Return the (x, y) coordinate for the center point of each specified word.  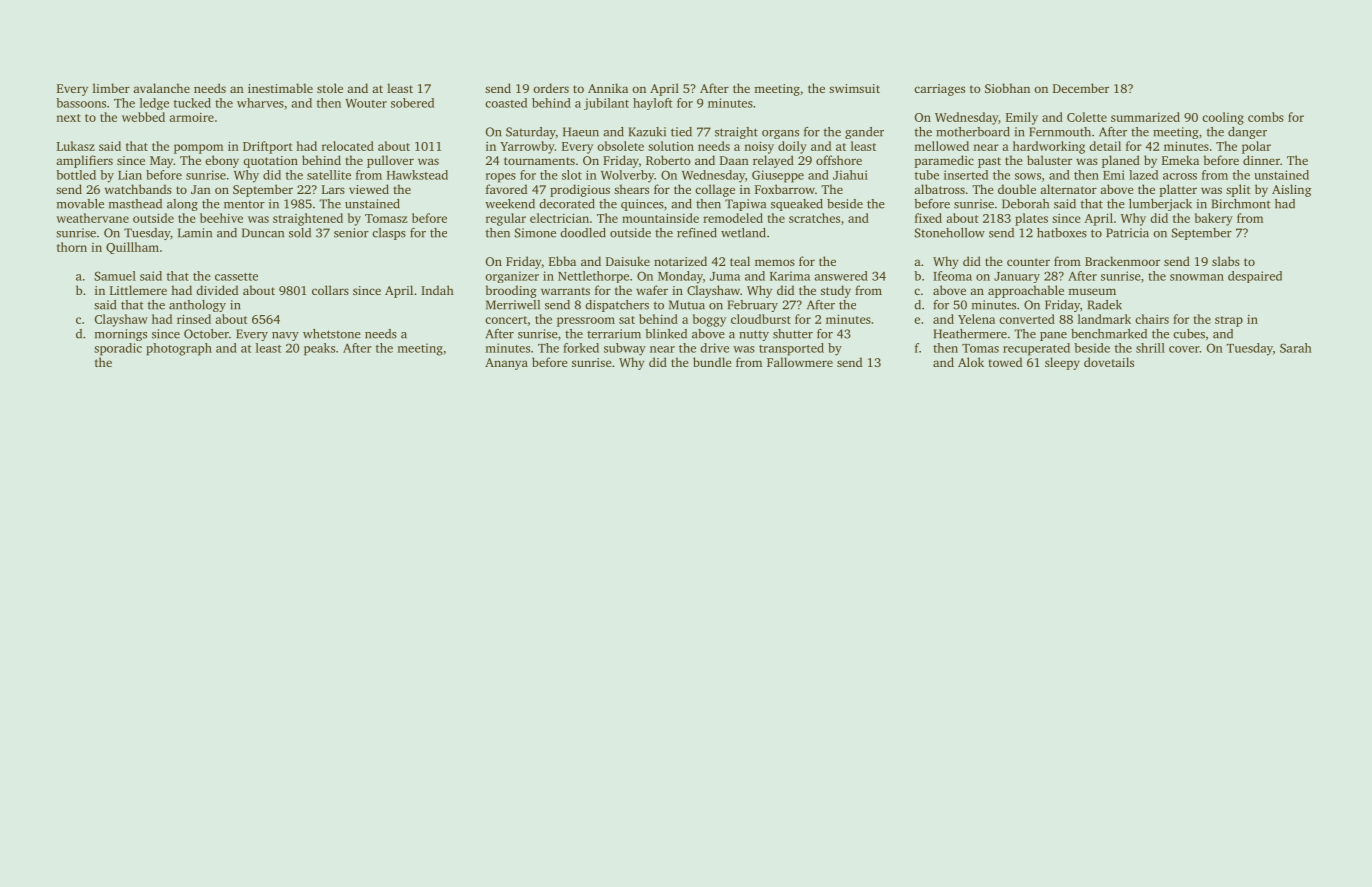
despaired (1255, 277)
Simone (535, 233)
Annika (608, 88)
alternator (1068, 189)
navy (285, 336)
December (1081, 88)
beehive (221, 218)
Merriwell (513, 305)
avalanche (161, 88)
